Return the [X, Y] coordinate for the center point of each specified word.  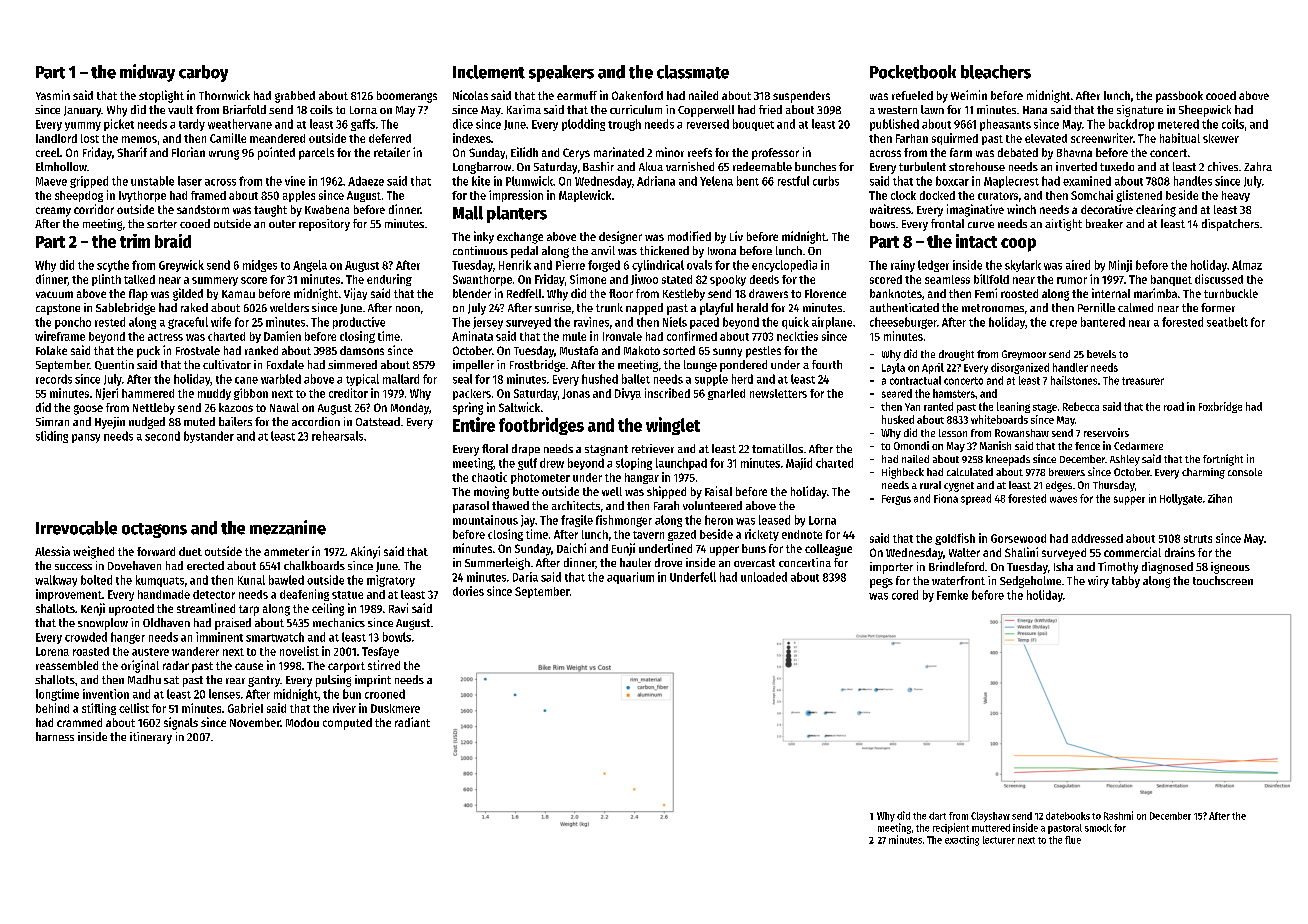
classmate [693, 72]
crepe [1063, 324]
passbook [1179, 97]
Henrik [515, 265]
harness [55, 736]
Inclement [489, 72]
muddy [214, 394]
